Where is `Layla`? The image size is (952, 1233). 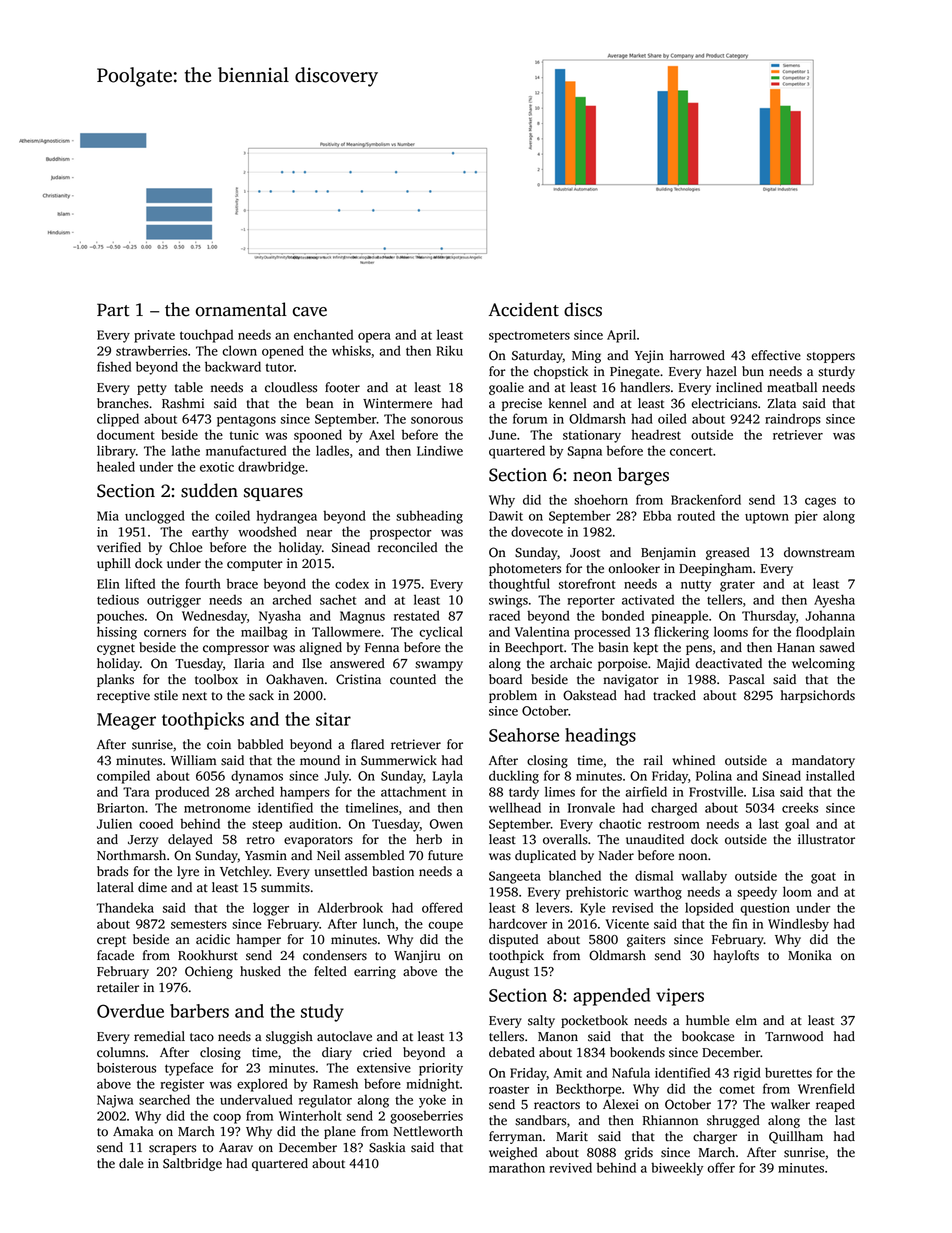
Layla is located at coordinates (448, 777).
